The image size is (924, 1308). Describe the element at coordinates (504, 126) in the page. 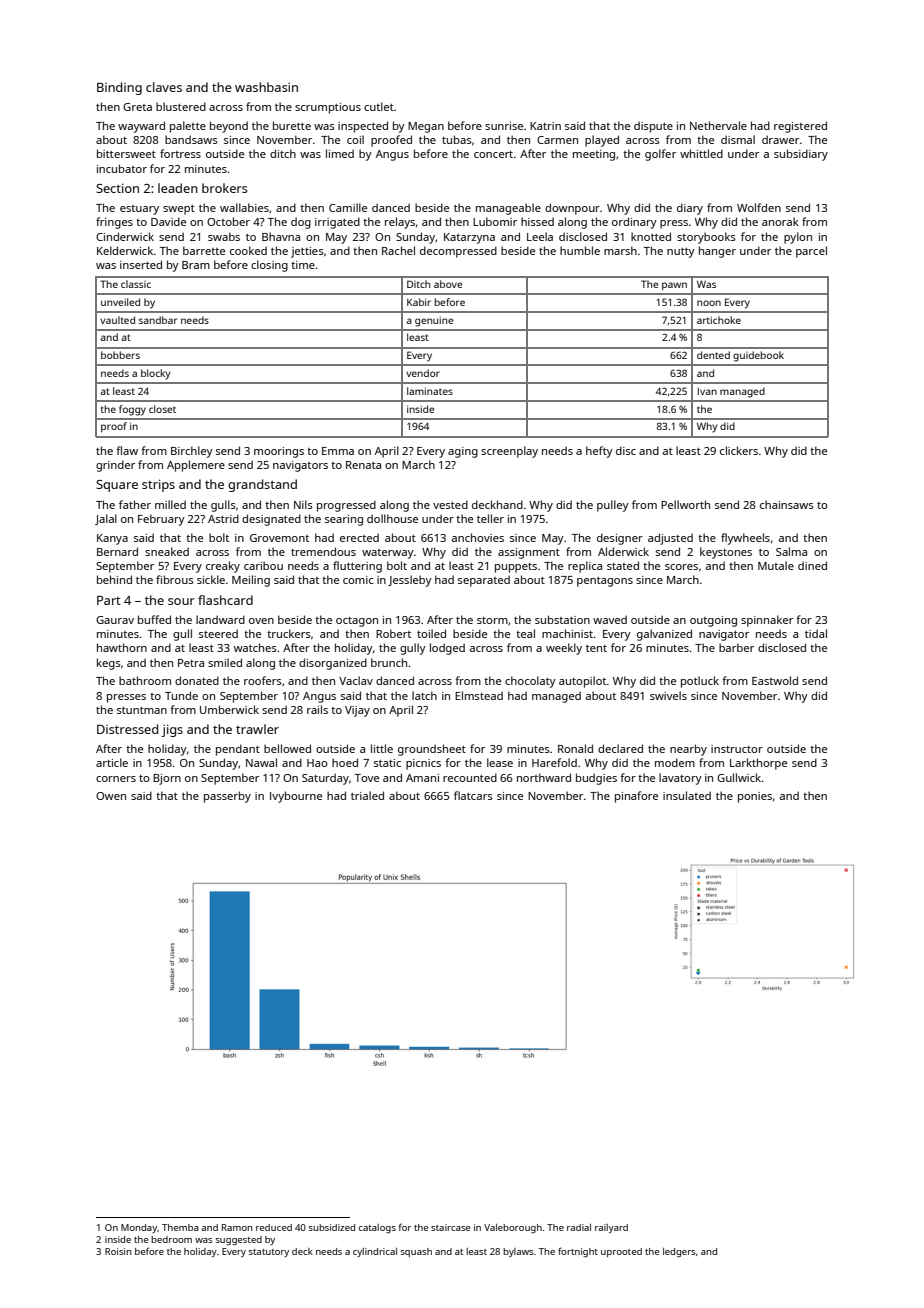

I see `sunrise` at that location.
